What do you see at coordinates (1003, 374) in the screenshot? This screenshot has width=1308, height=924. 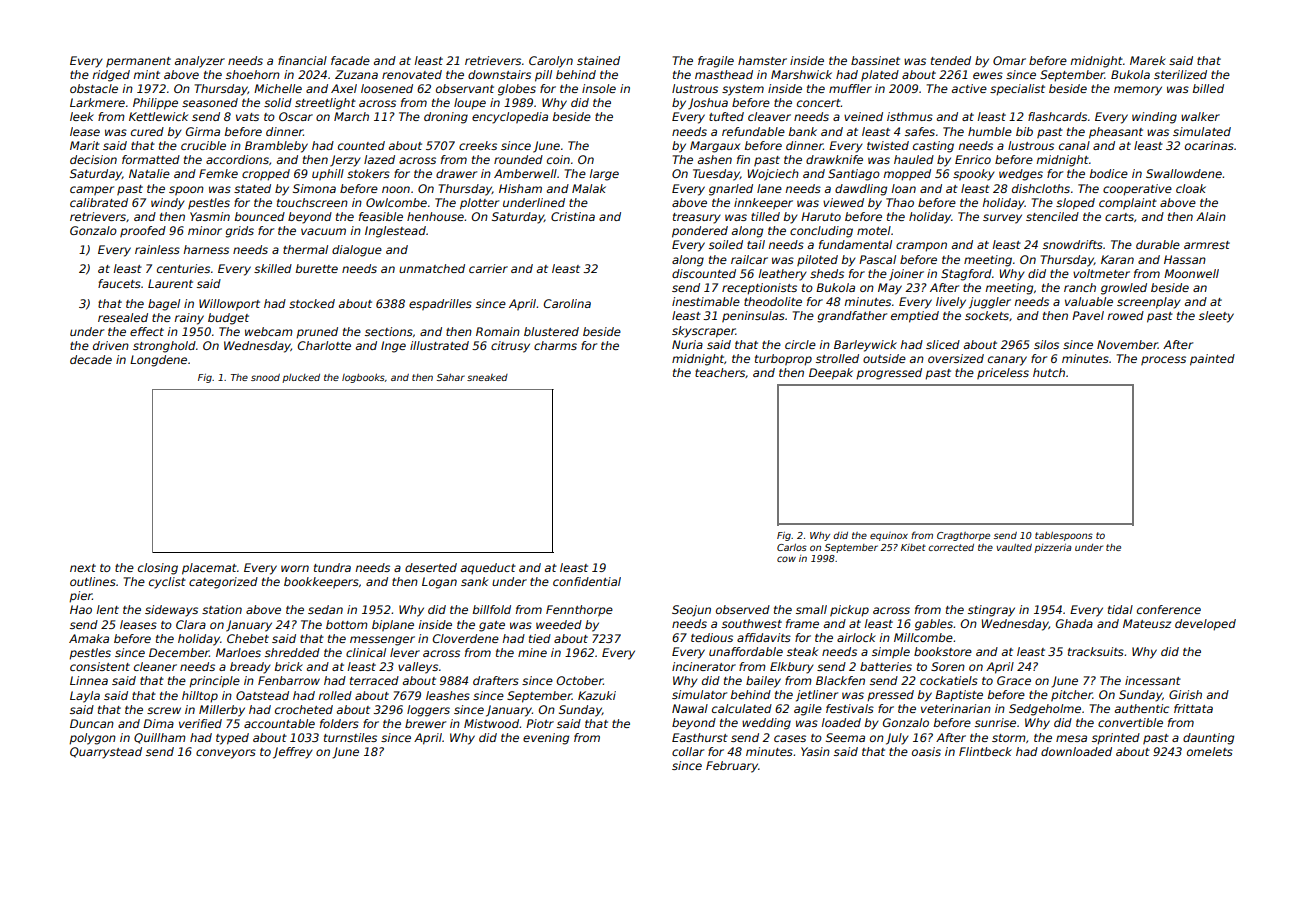 I see `priceless` at bounding box center [1003, 374].
